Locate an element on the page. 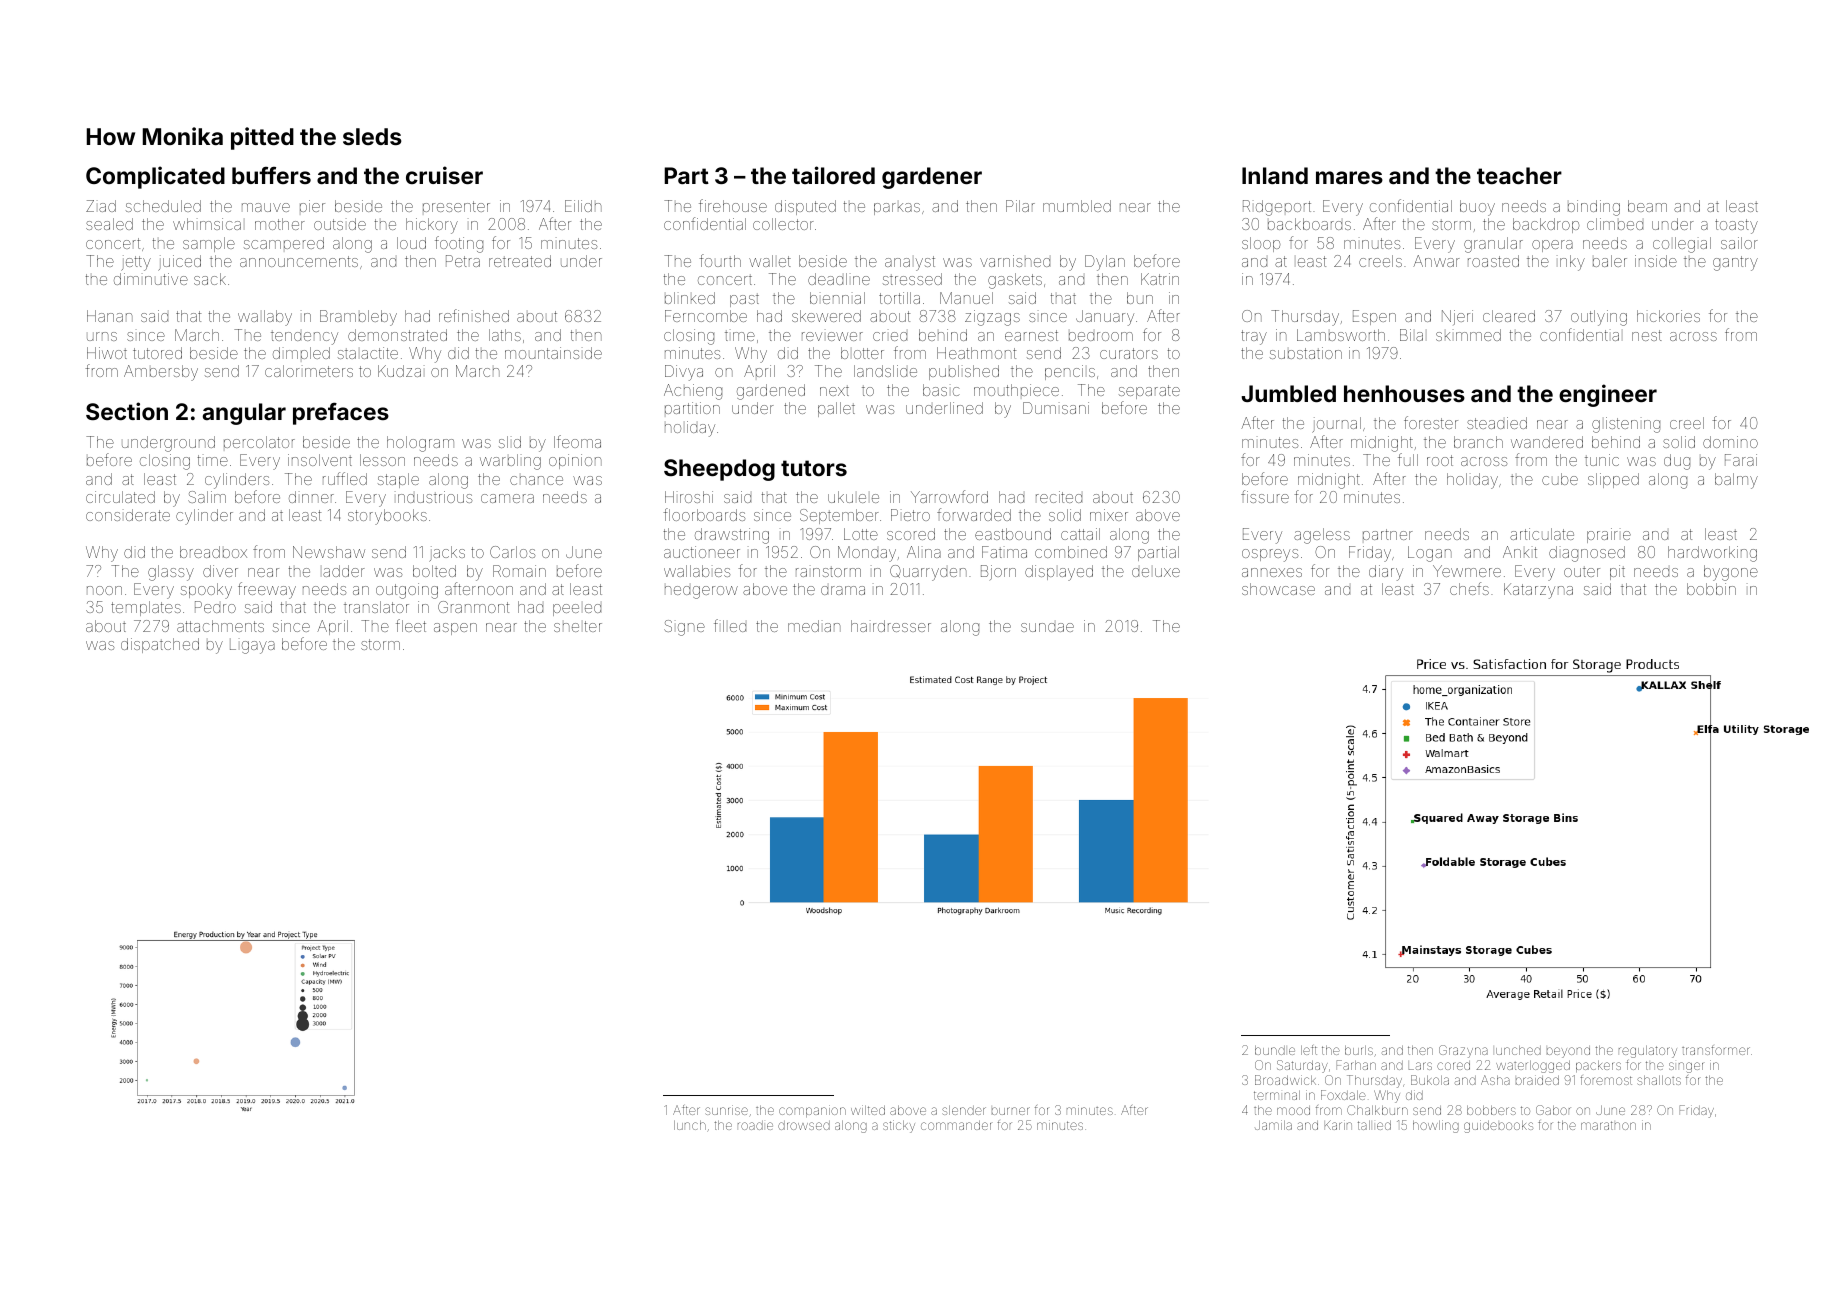 The width and height of the image is (1844, 1304). slender is located at coordinates (964, 1110).
